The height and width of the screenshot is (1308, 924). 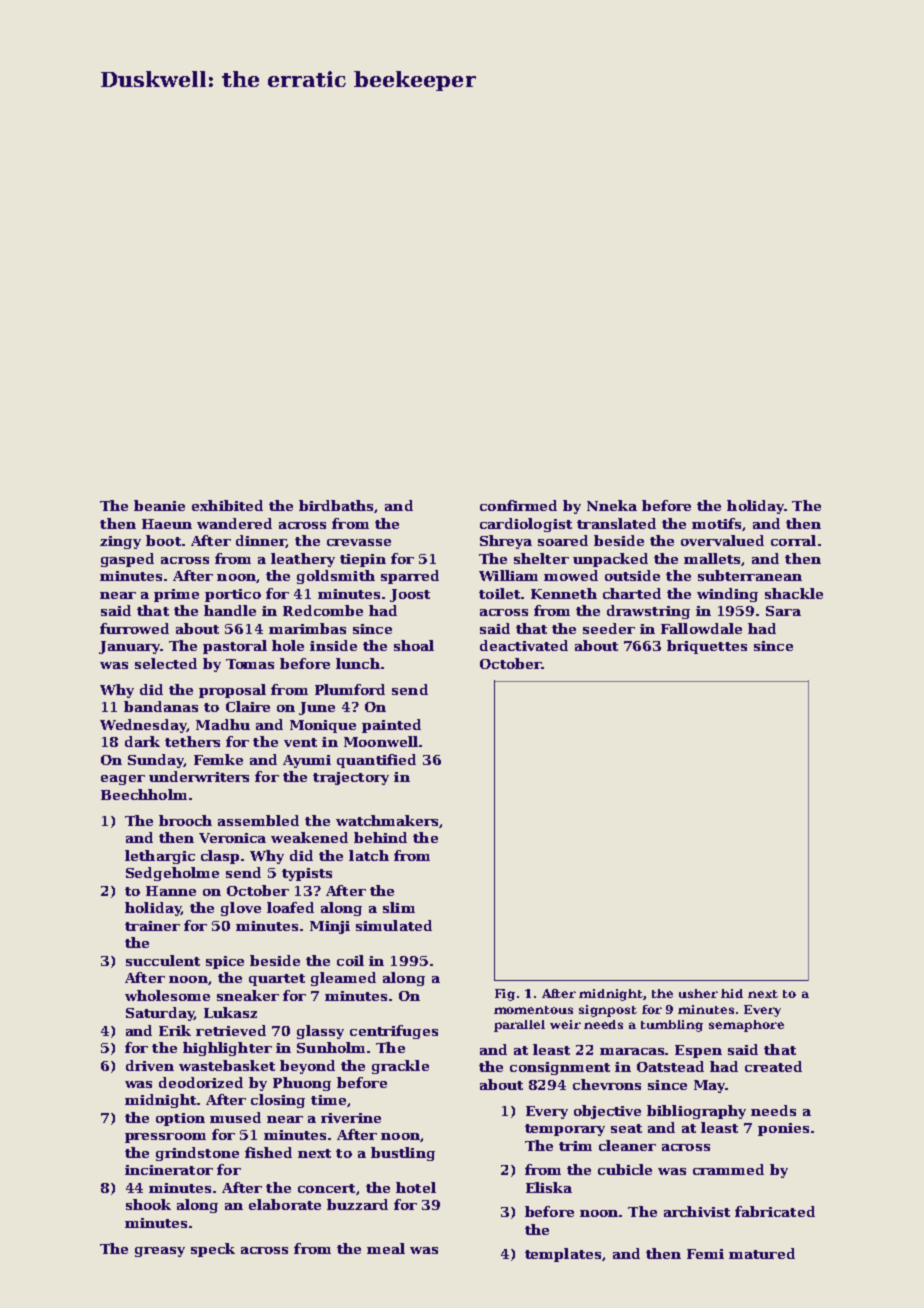 What do you see at coordinates (163, 960) in the screenshot?
I see `succulent` at bounding box center [163, 960].
